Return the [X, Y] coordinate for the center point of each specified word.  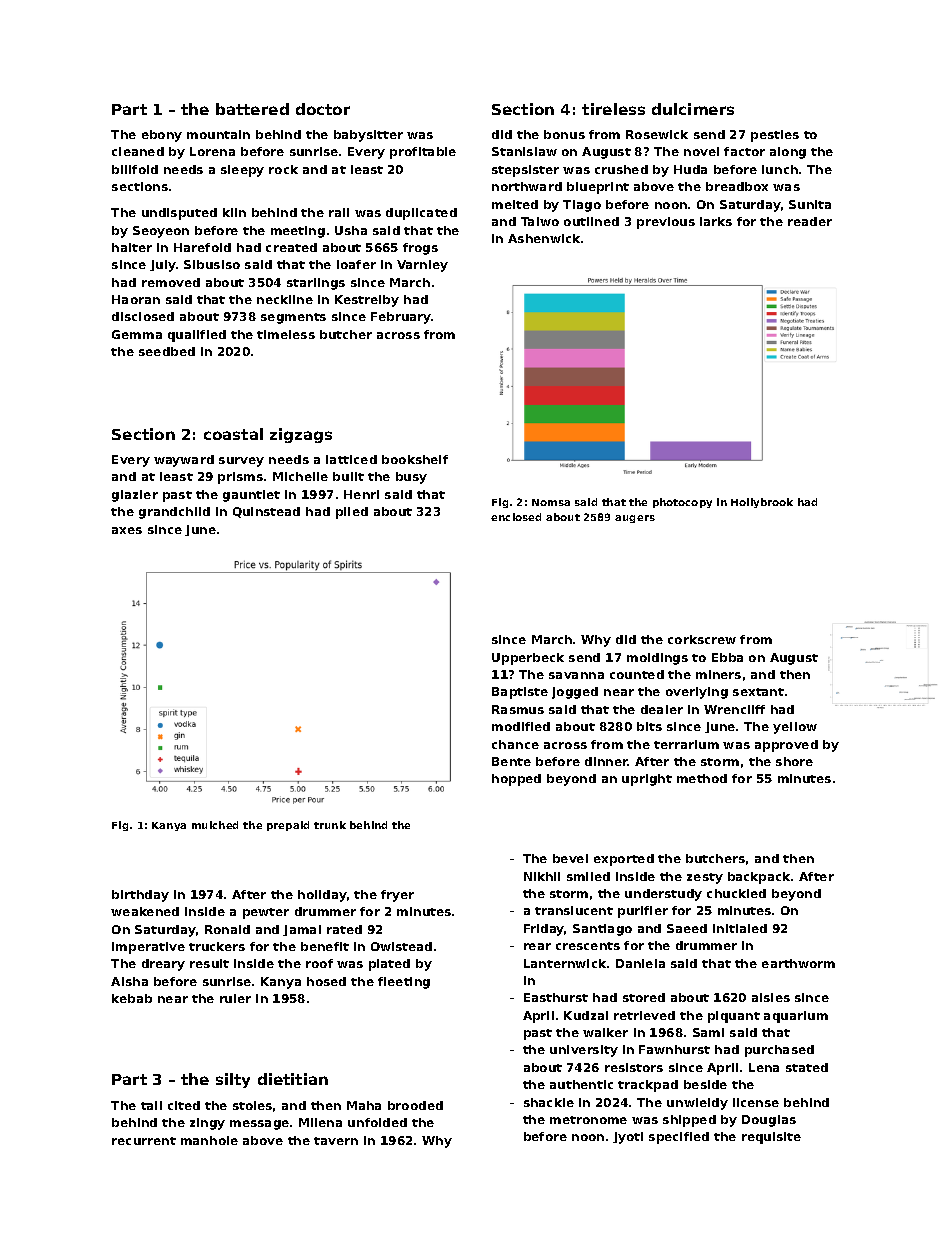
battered [252, 109]
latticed [351, 459]
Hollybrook [762, 503]
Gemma [137, 334]
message [259, 1125]
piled [352, 513]
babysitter [368, 136]
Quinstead [266, 512]
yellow [795, 728]
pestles [775, 136]
